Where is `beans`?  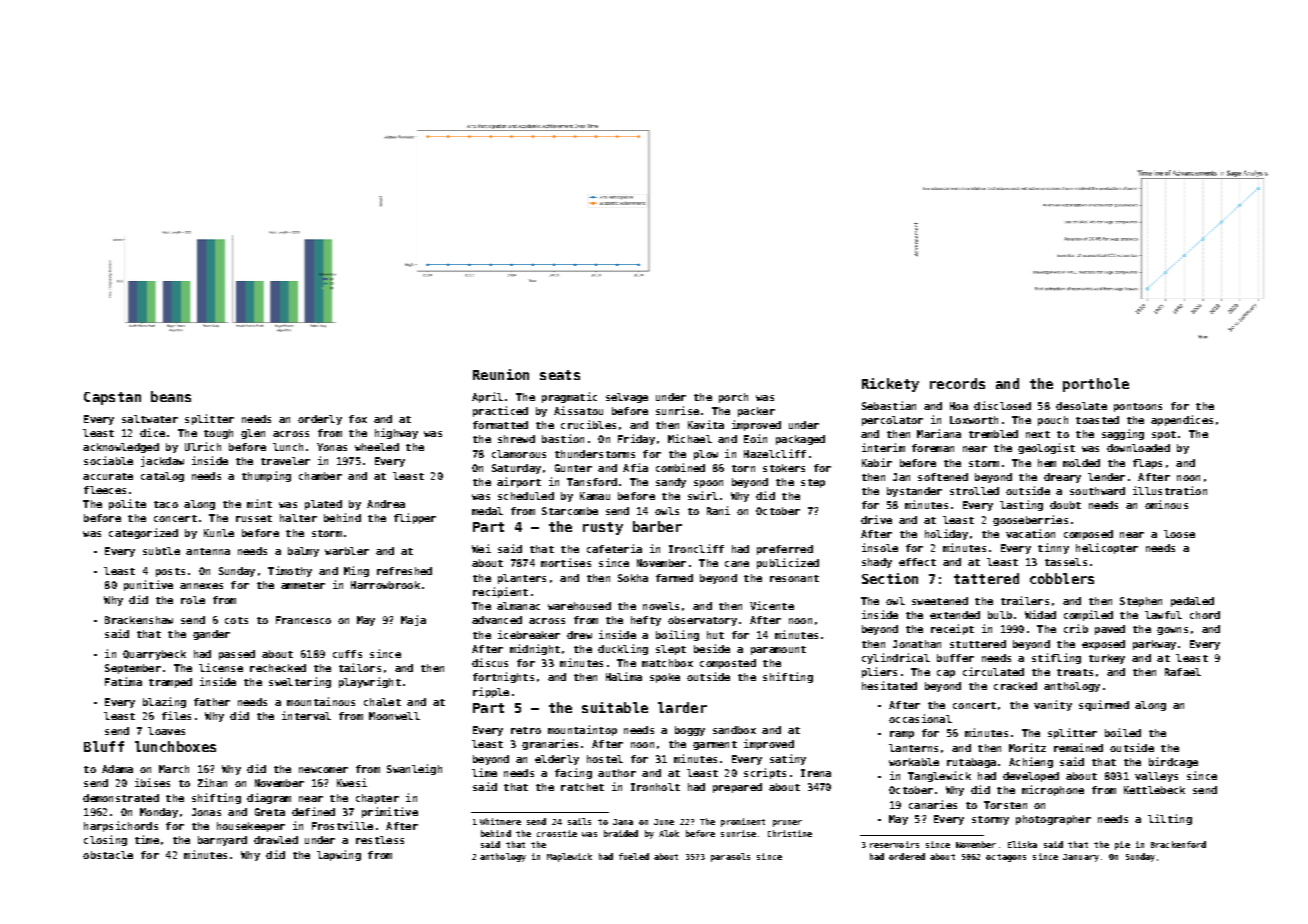
beans is located at coordinates (171, 396).
